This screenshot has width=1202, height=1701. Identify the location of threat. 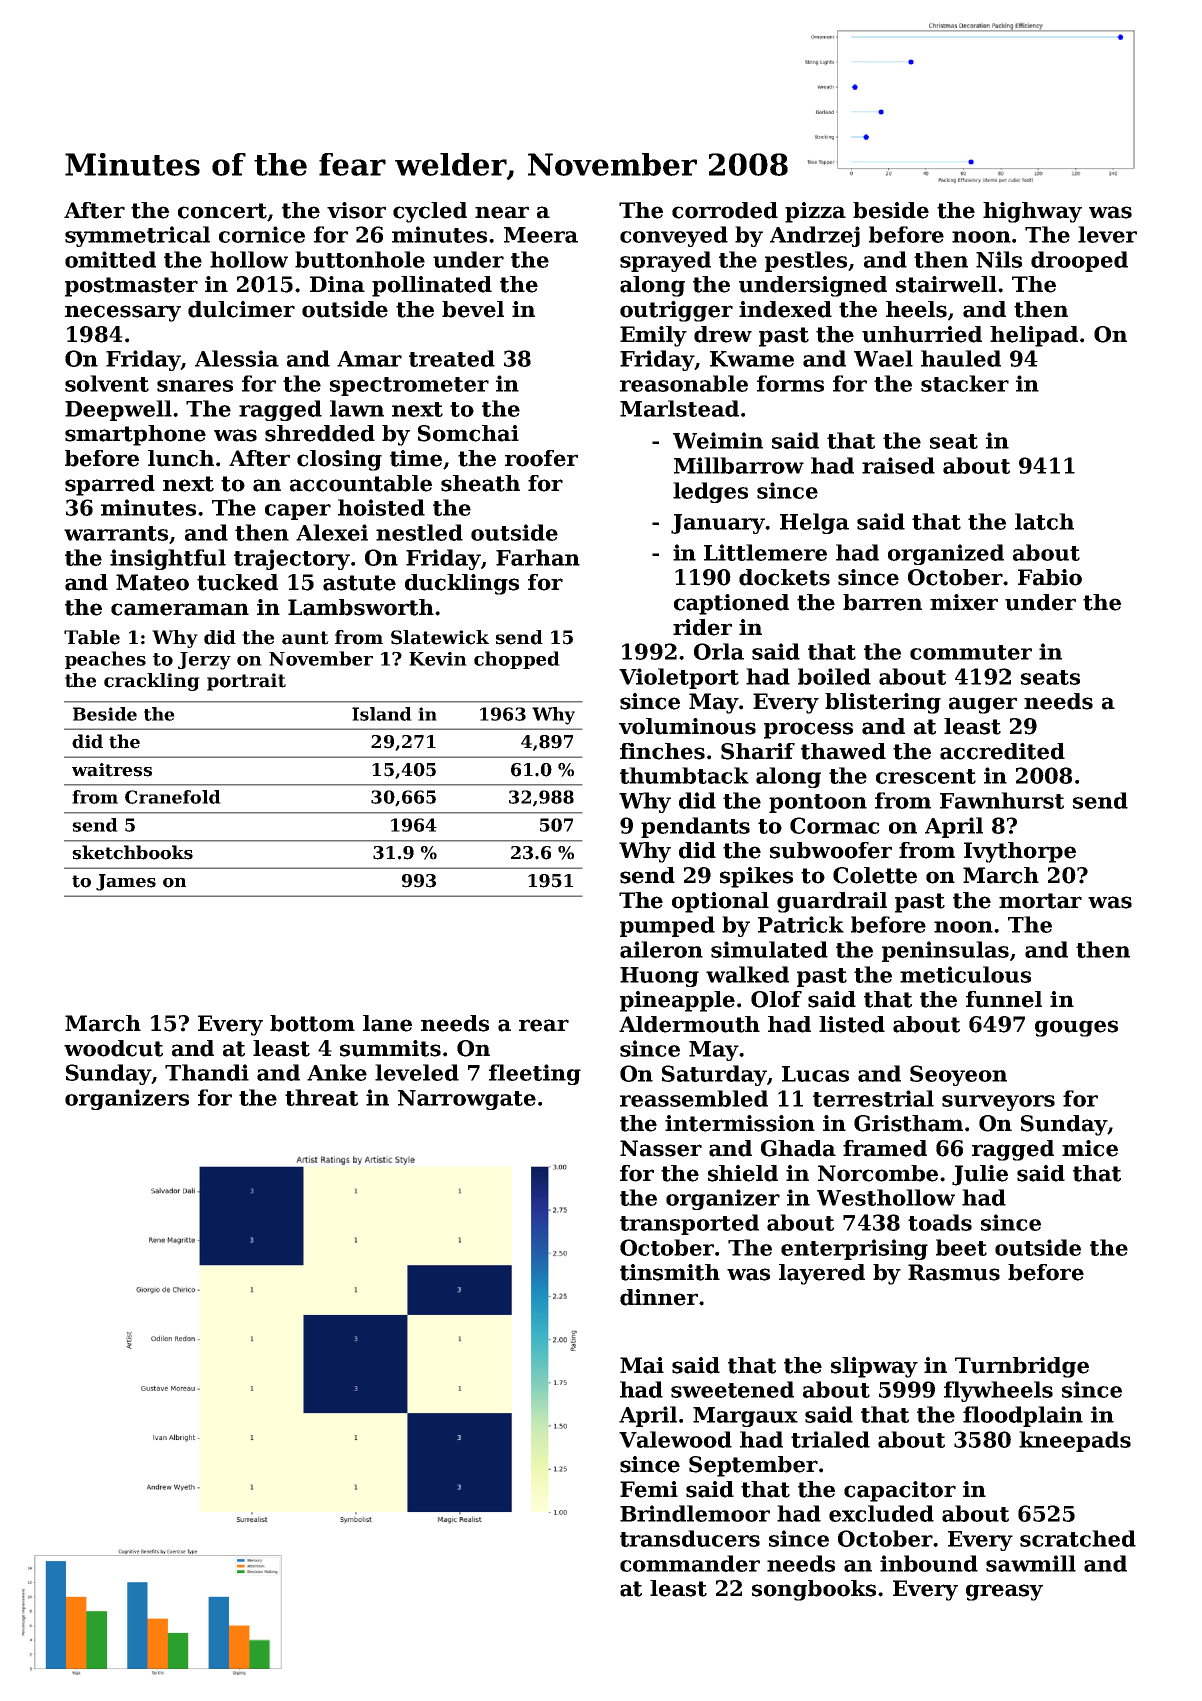
(321, 1097).
